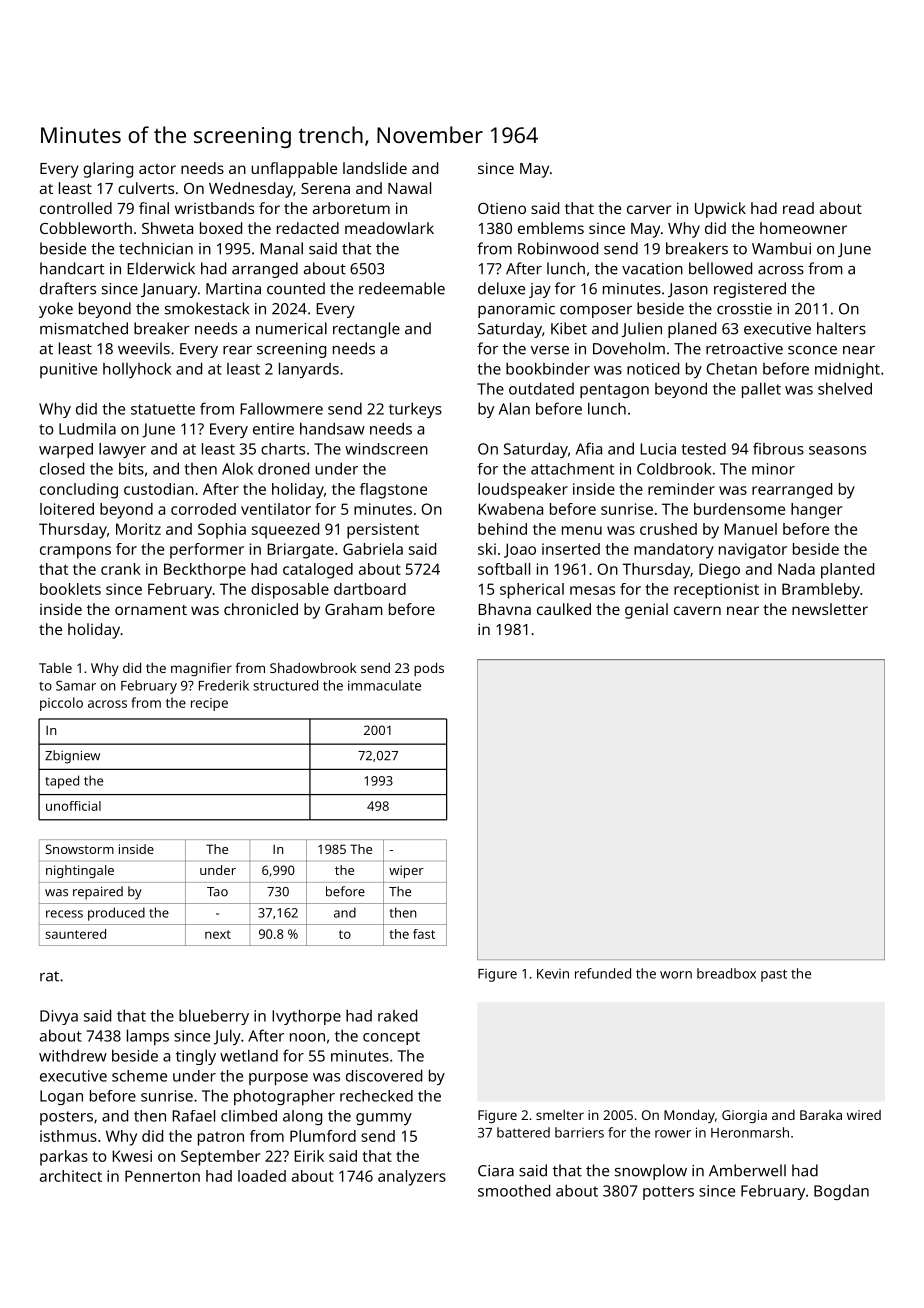 Image resolution: width=924 pixels, height=1308 pixels. What do you see at coordinates (406, 871) in the document?
I see `wiper` at bounding box center [406, 871].
